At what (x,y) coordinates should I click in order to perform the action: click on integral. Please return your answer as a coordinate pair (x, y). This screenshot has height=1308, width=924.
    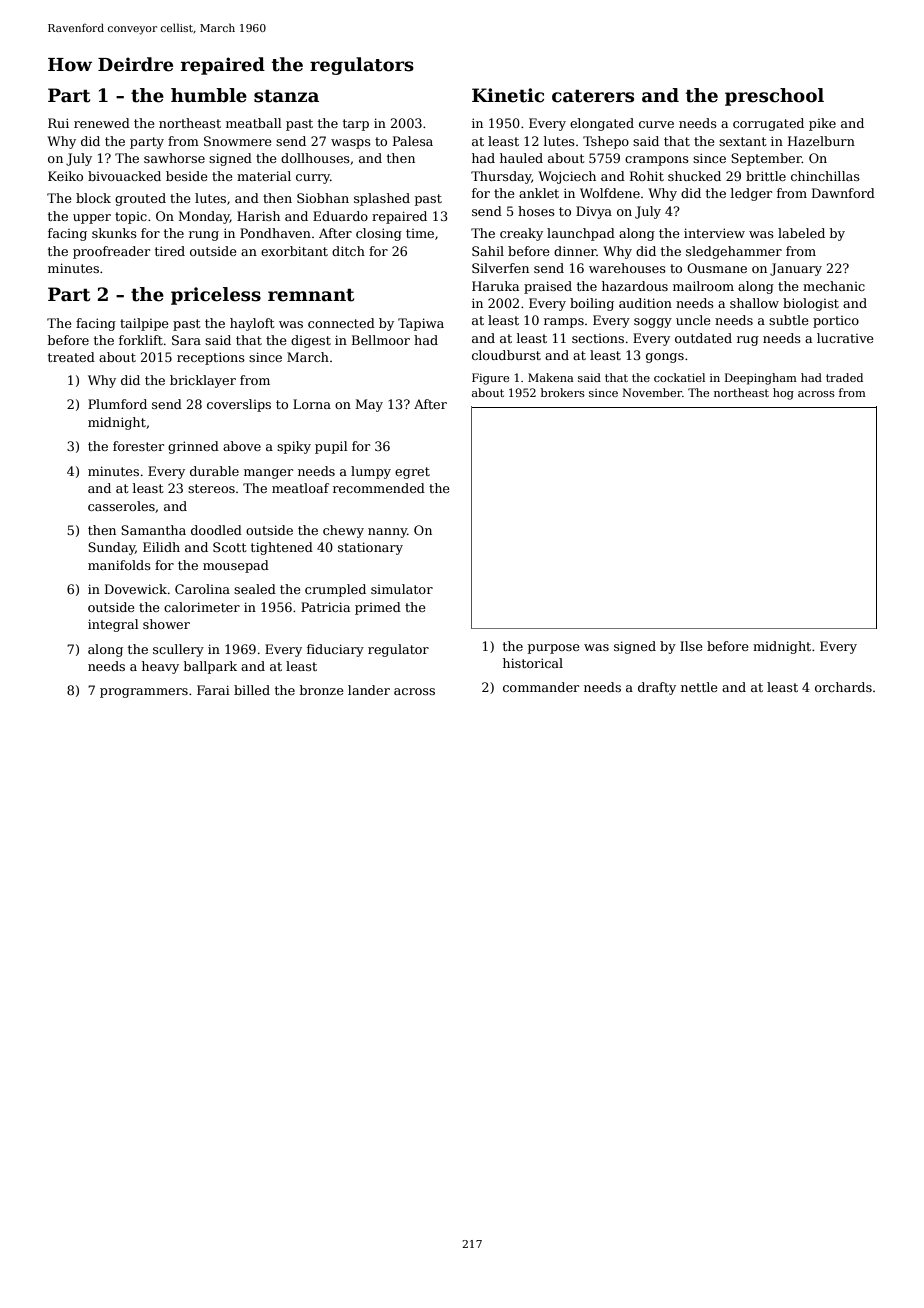
    Looking at the image, I should click on (113, 625).
